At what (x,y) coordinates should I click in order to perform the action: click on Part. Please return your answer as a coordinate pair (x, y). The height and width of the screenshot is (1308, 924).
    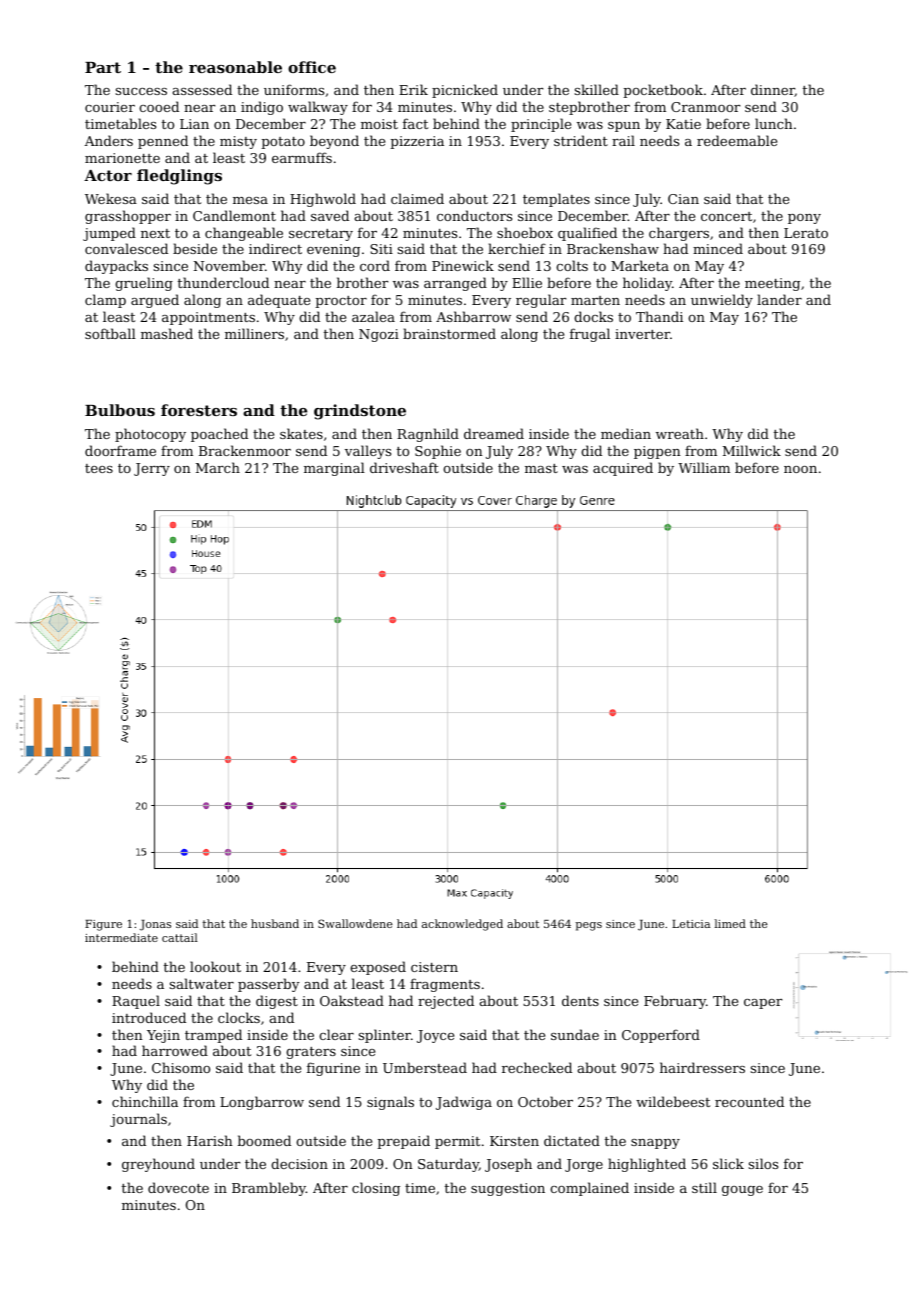
    Looking at the image, I should click on (103, 67).
